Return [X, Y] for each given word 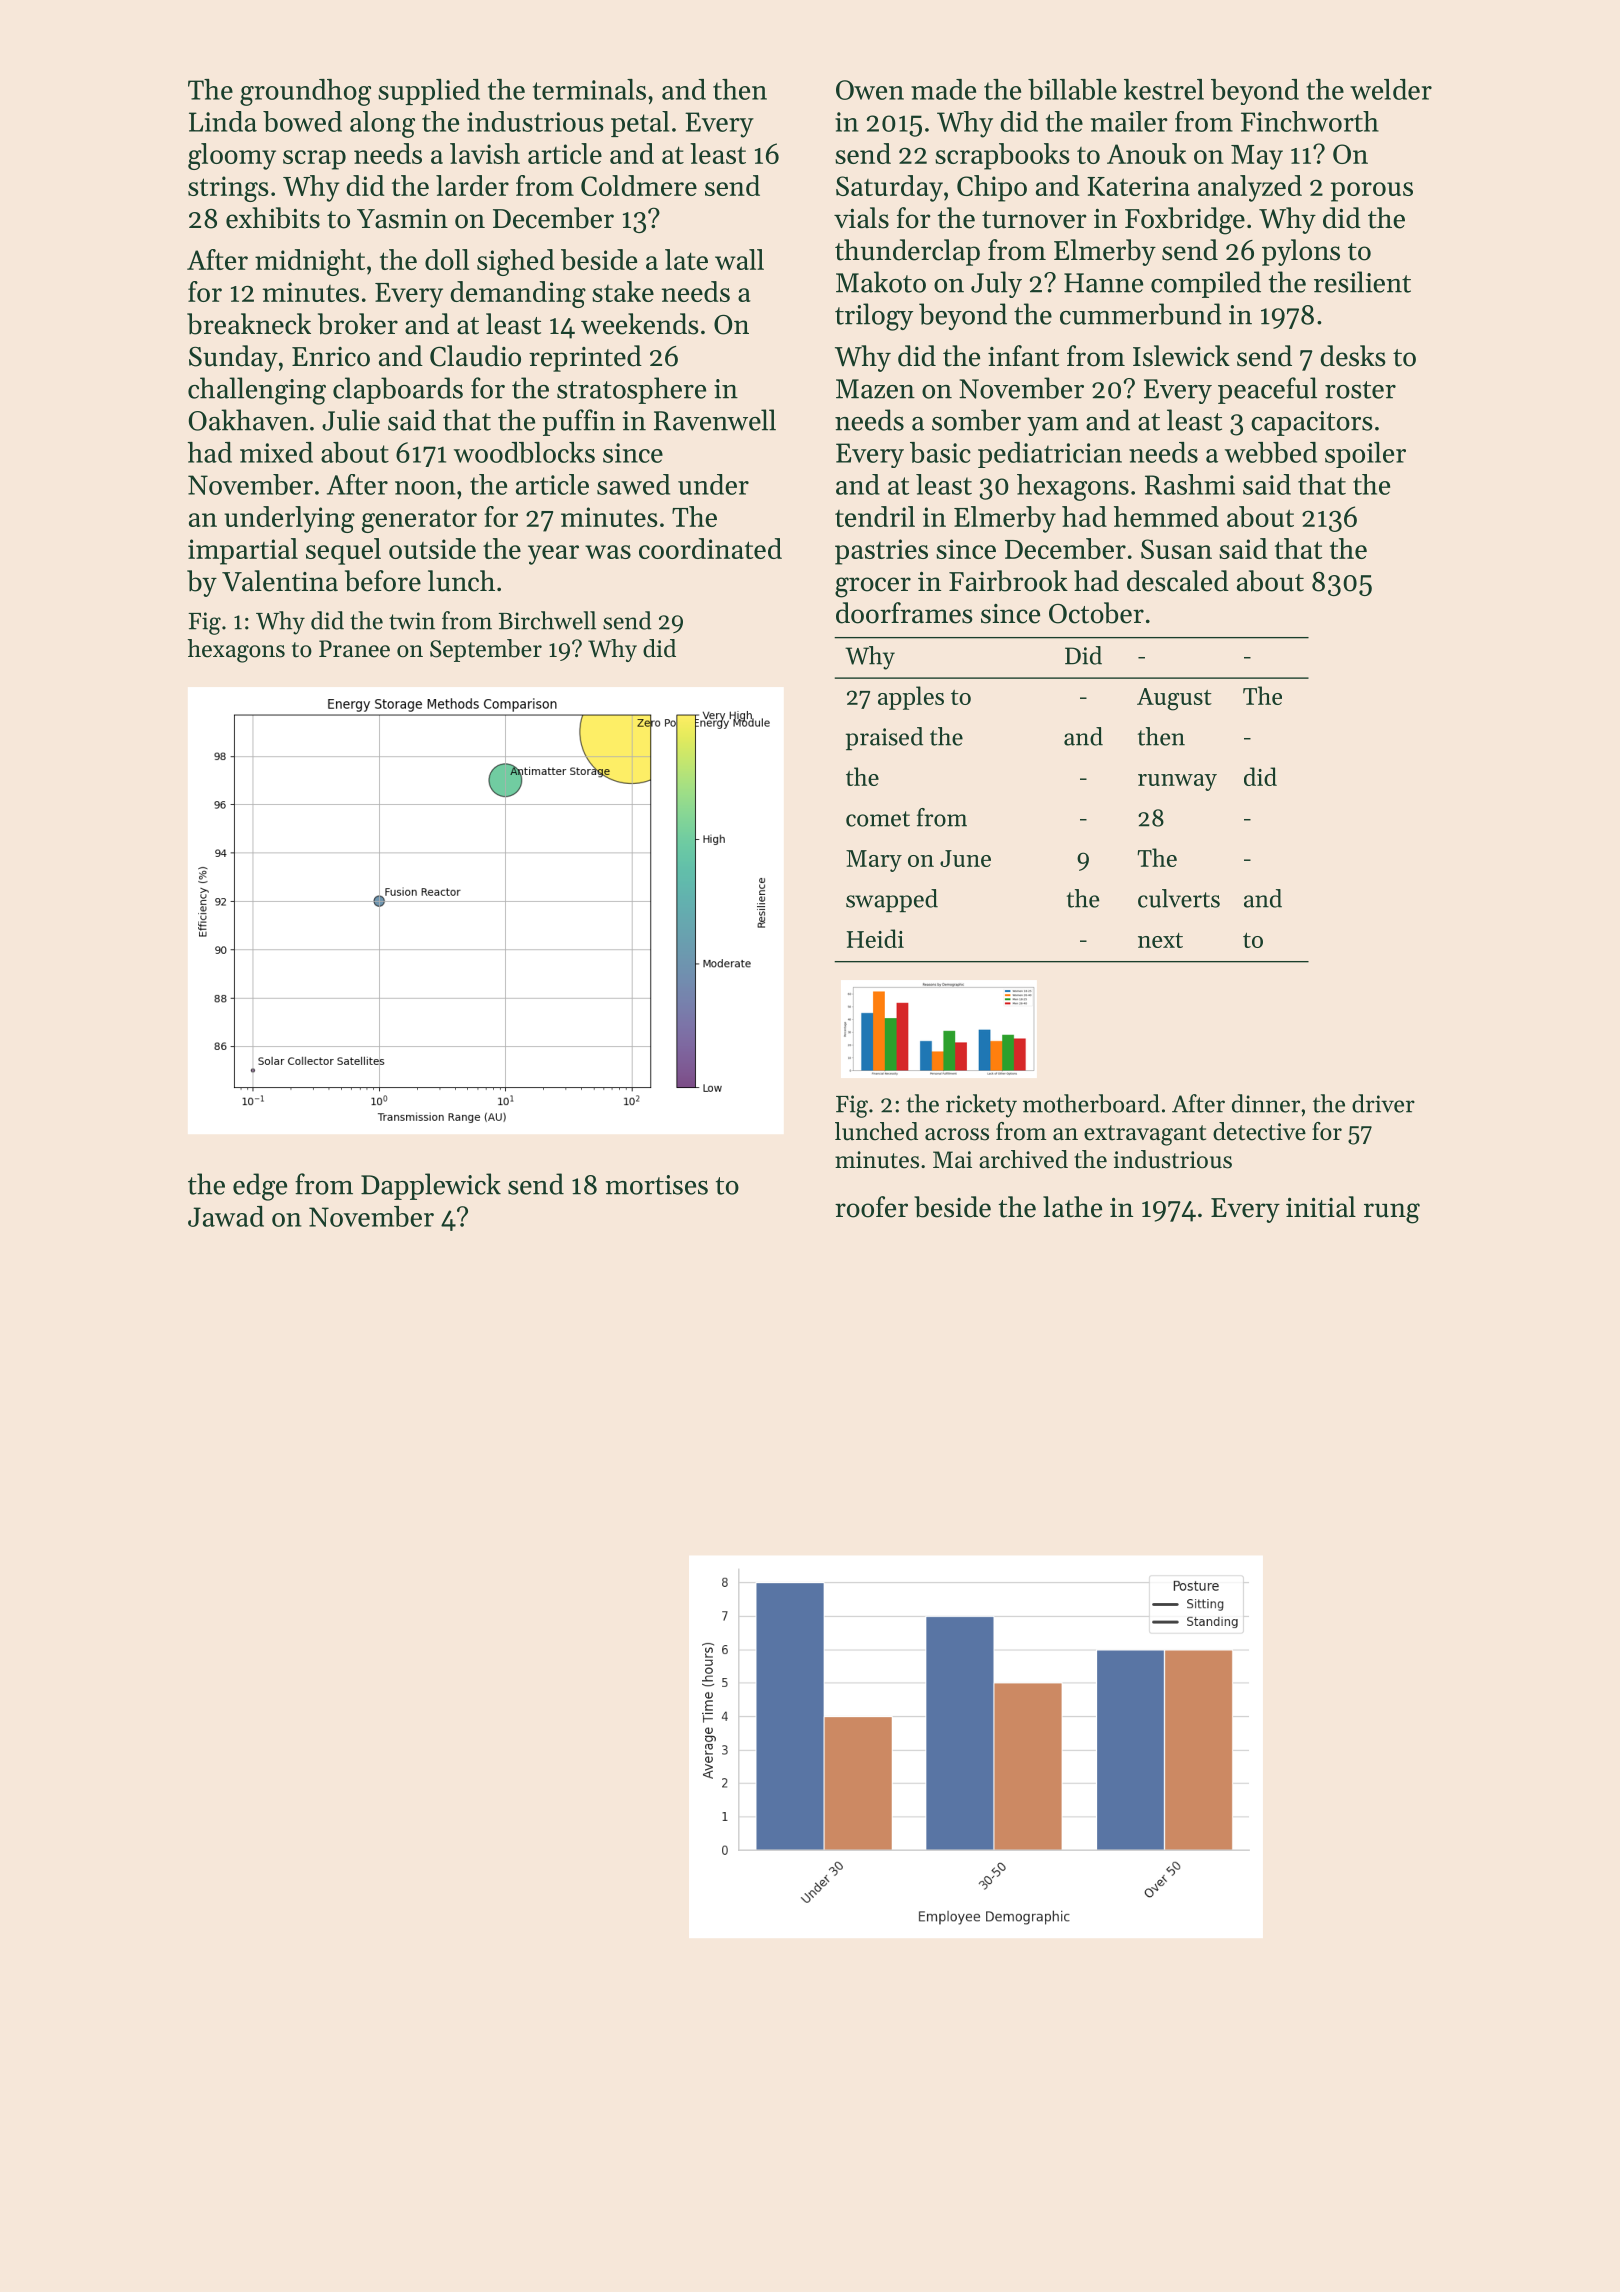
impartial [243, 551]
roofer [871, 1207]
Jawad [226, 1216]
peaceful [1267, 390]
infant [1023, 356]
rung [1392, 1213]
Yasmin [402, 219]
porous [1372, 192]
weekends [640, 324]
